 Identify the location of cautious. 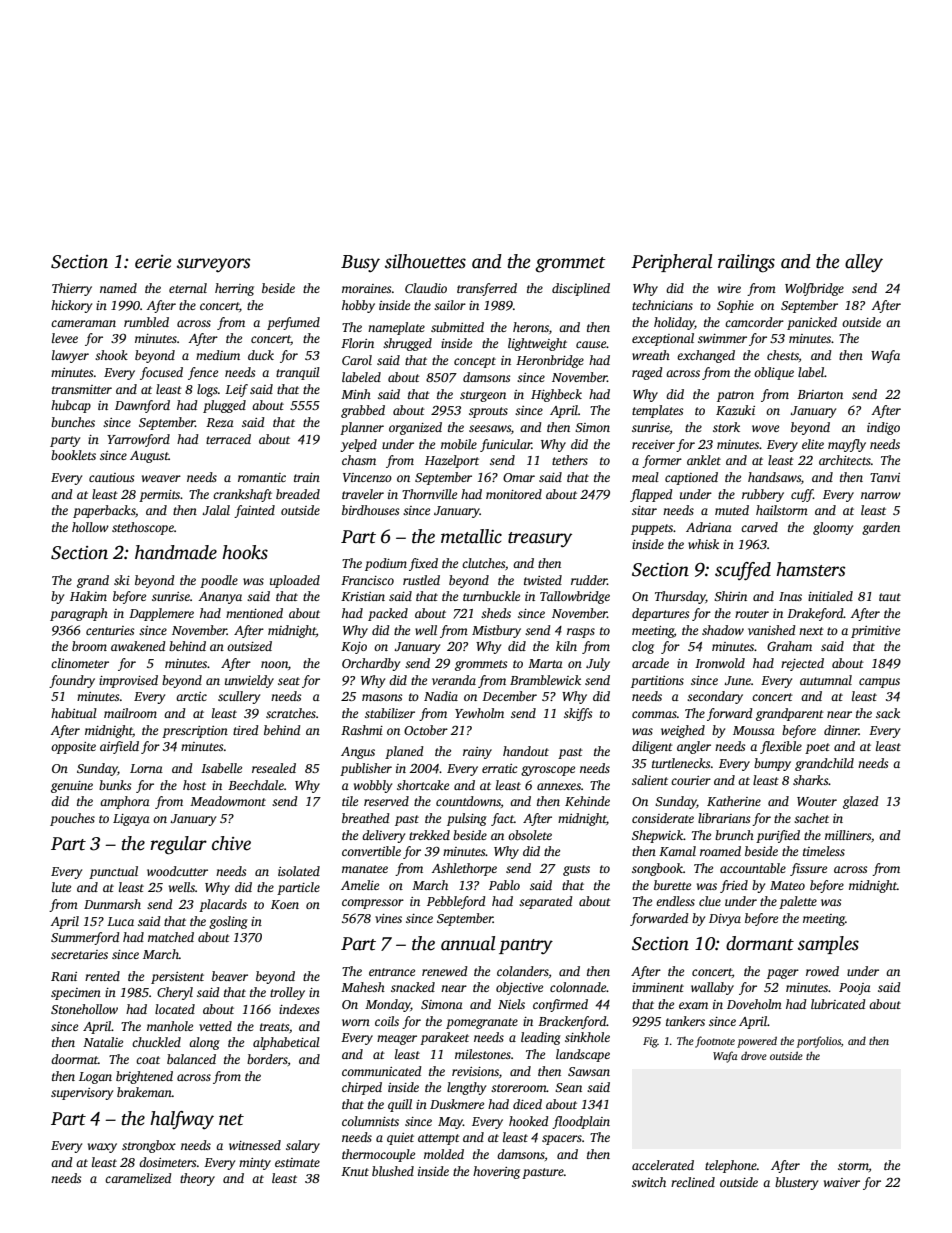
(111, 477).
